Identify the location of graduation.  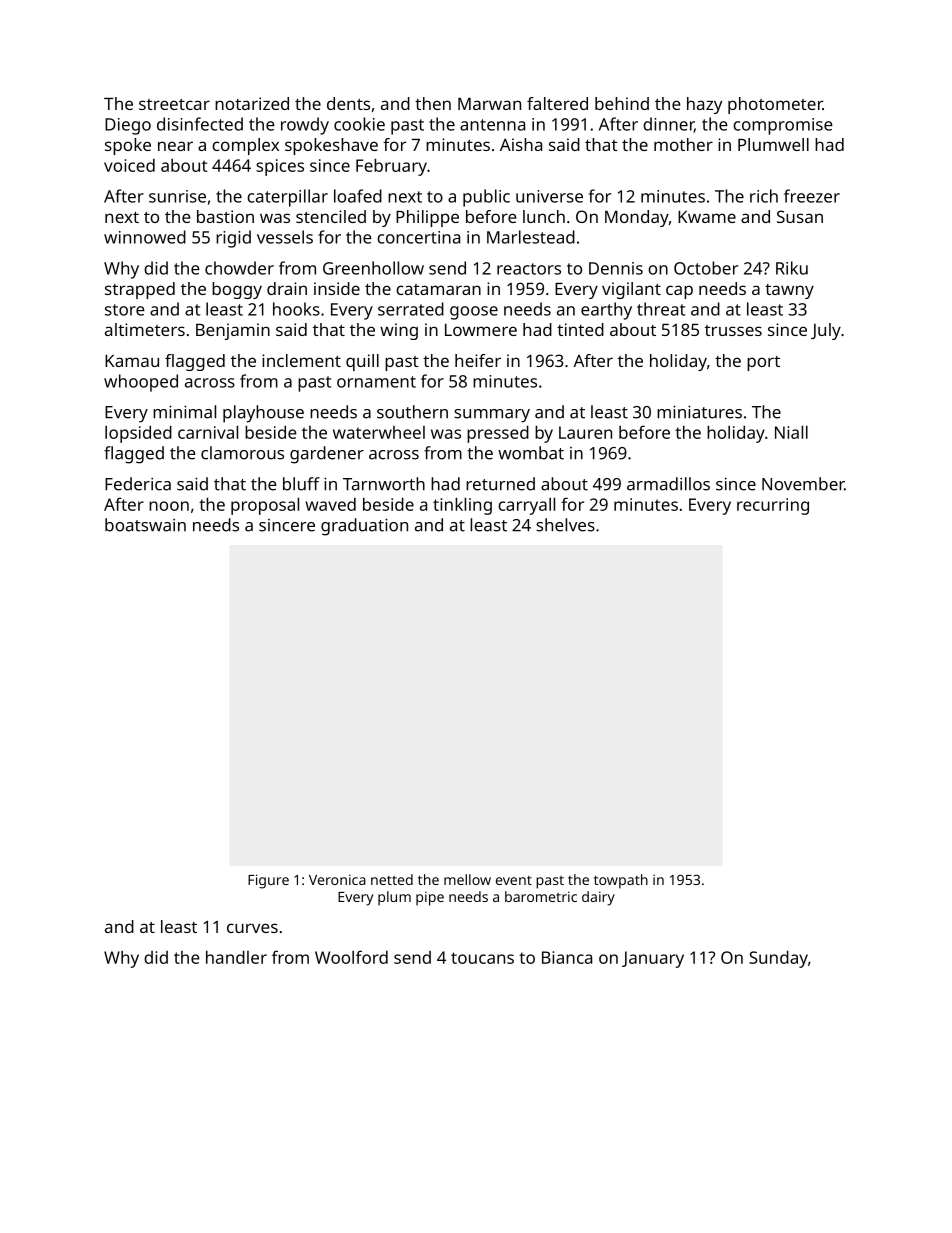
(364, 527).
